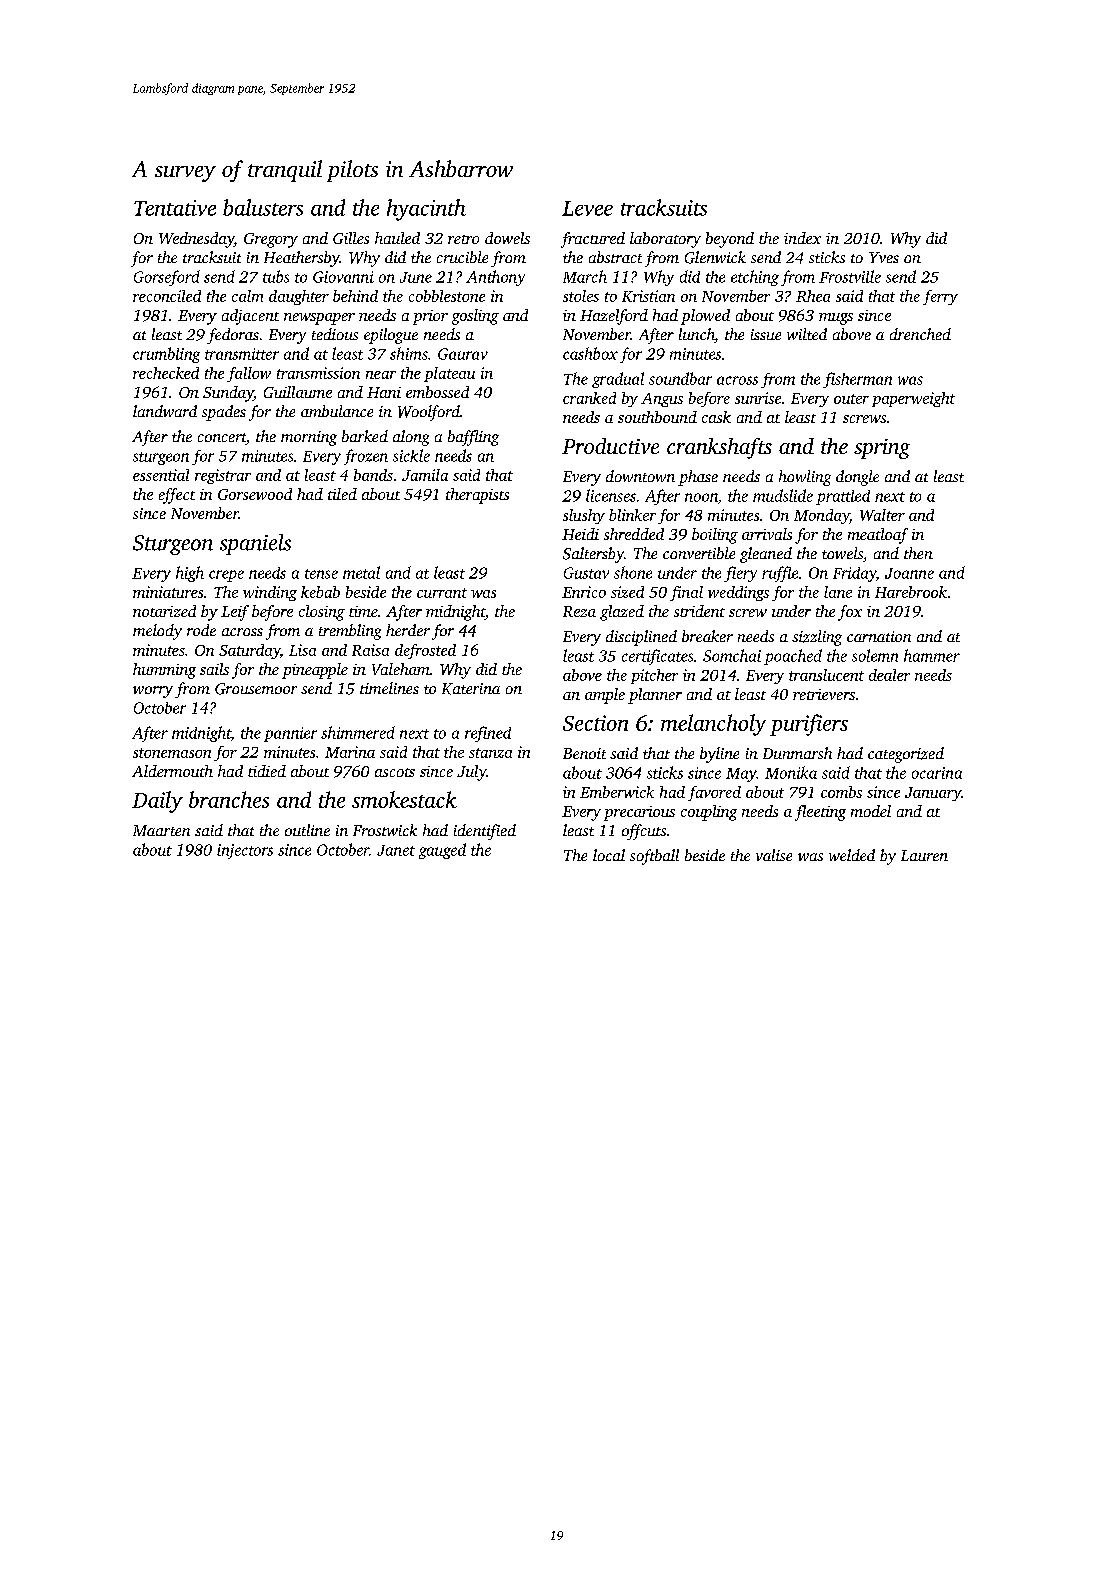 The height and width of the screenshot is (1592, 1099). I want to click on July, so click(471, 773).
